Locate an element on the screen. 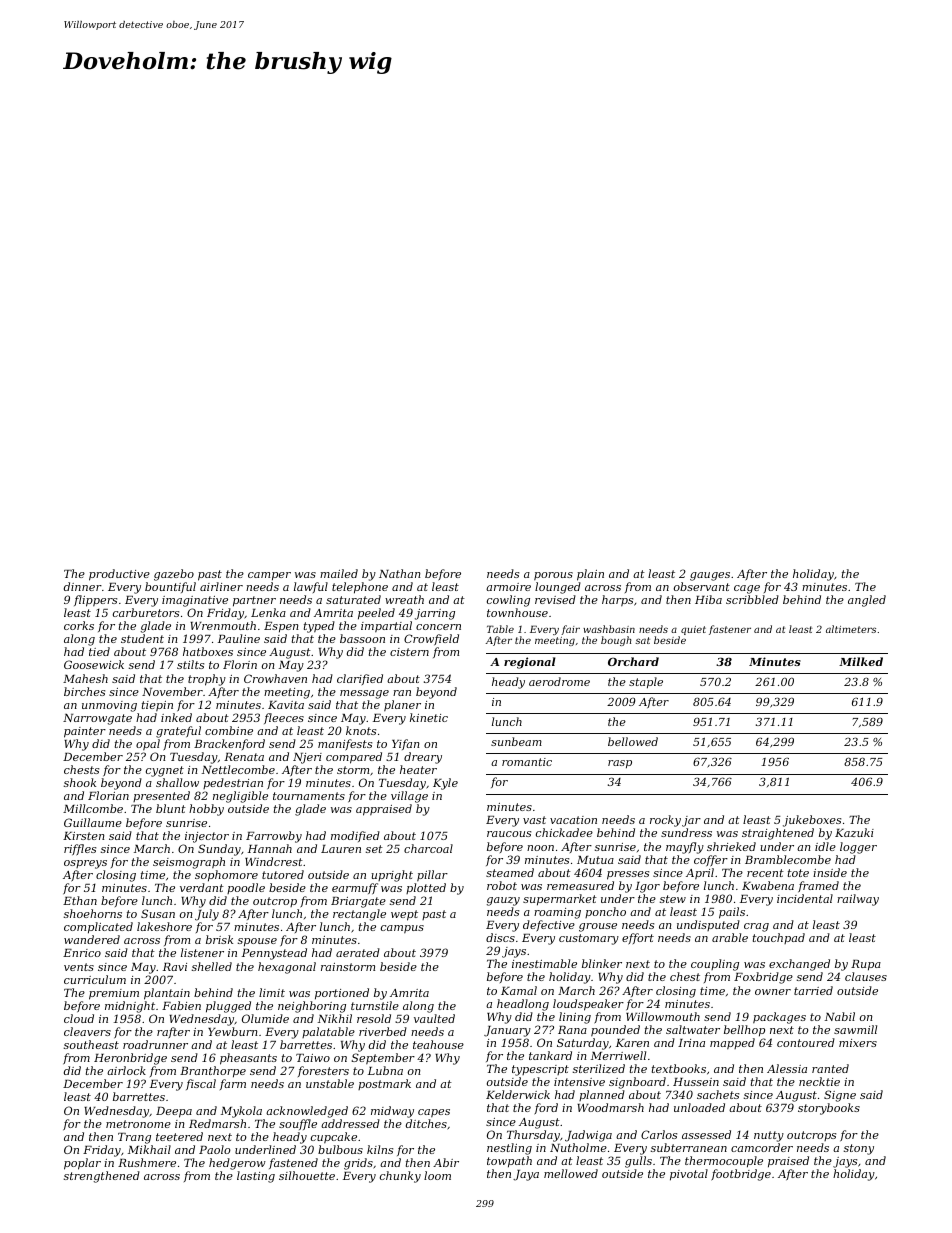  Branthorpe is located at coordinates (213, 1072).
